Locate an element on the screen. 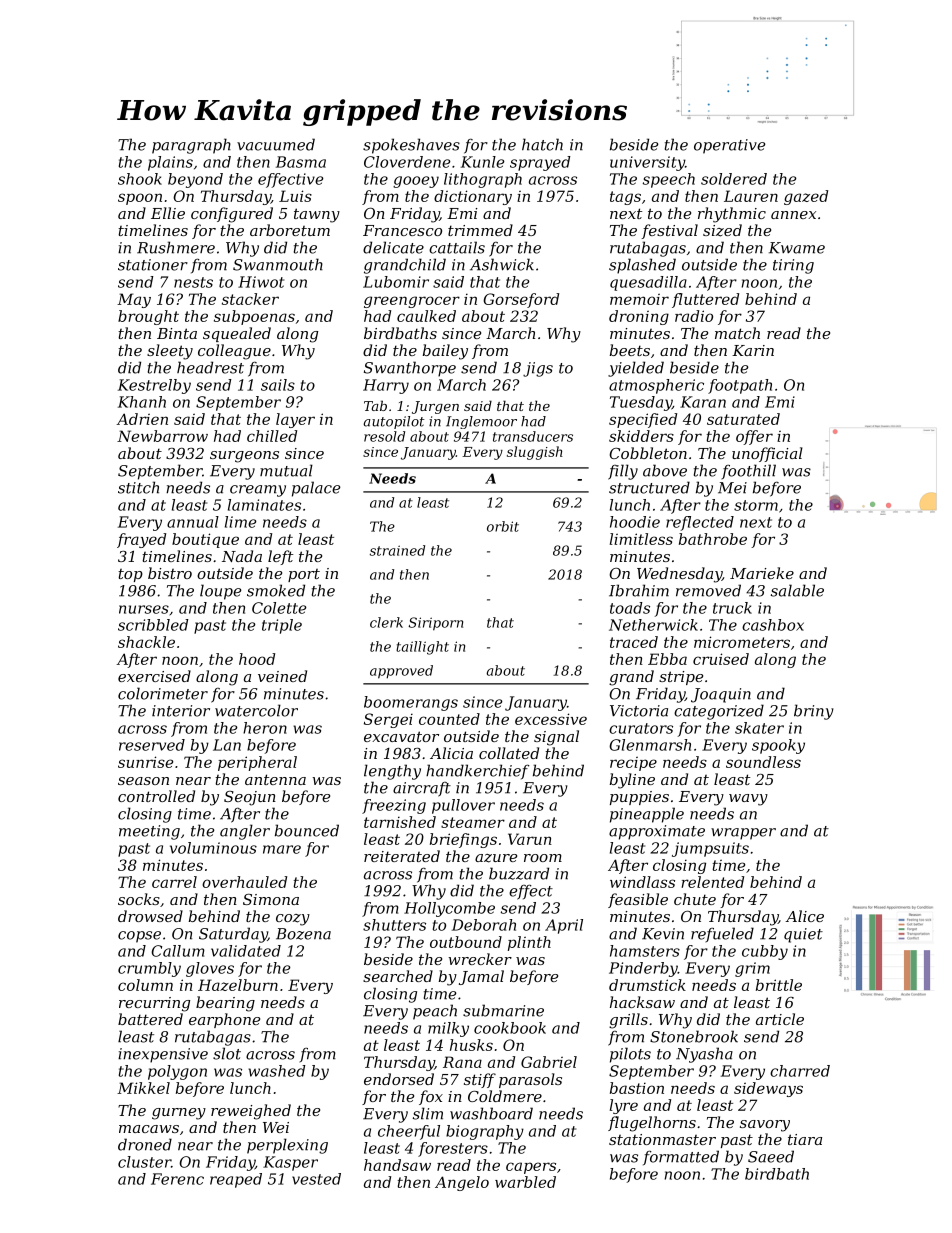 This screenshot has width=952, height=1233. peripheral is located at coordinates (257, 763).
